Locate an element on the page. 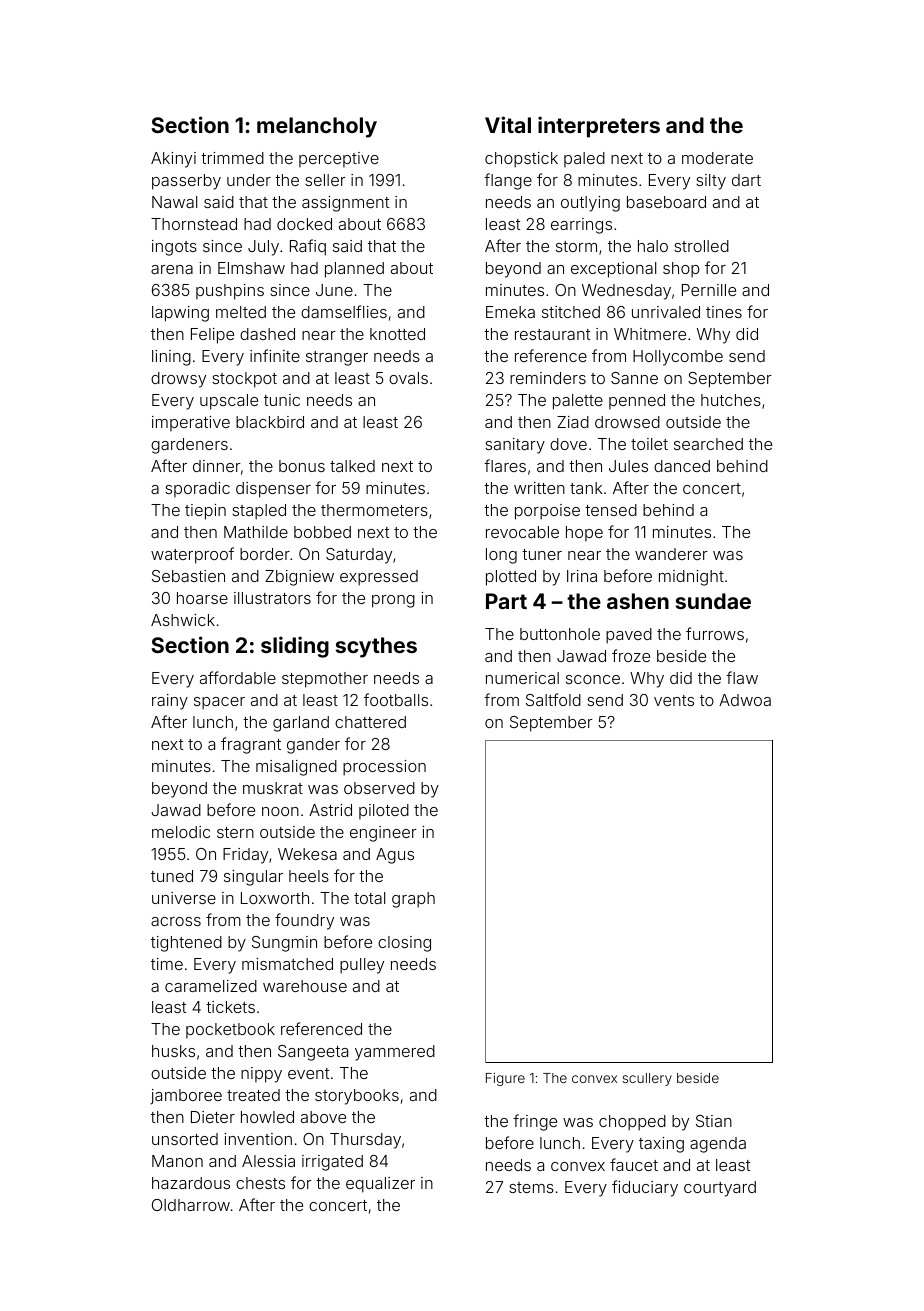  dart is located at coordinates (746, 180).
